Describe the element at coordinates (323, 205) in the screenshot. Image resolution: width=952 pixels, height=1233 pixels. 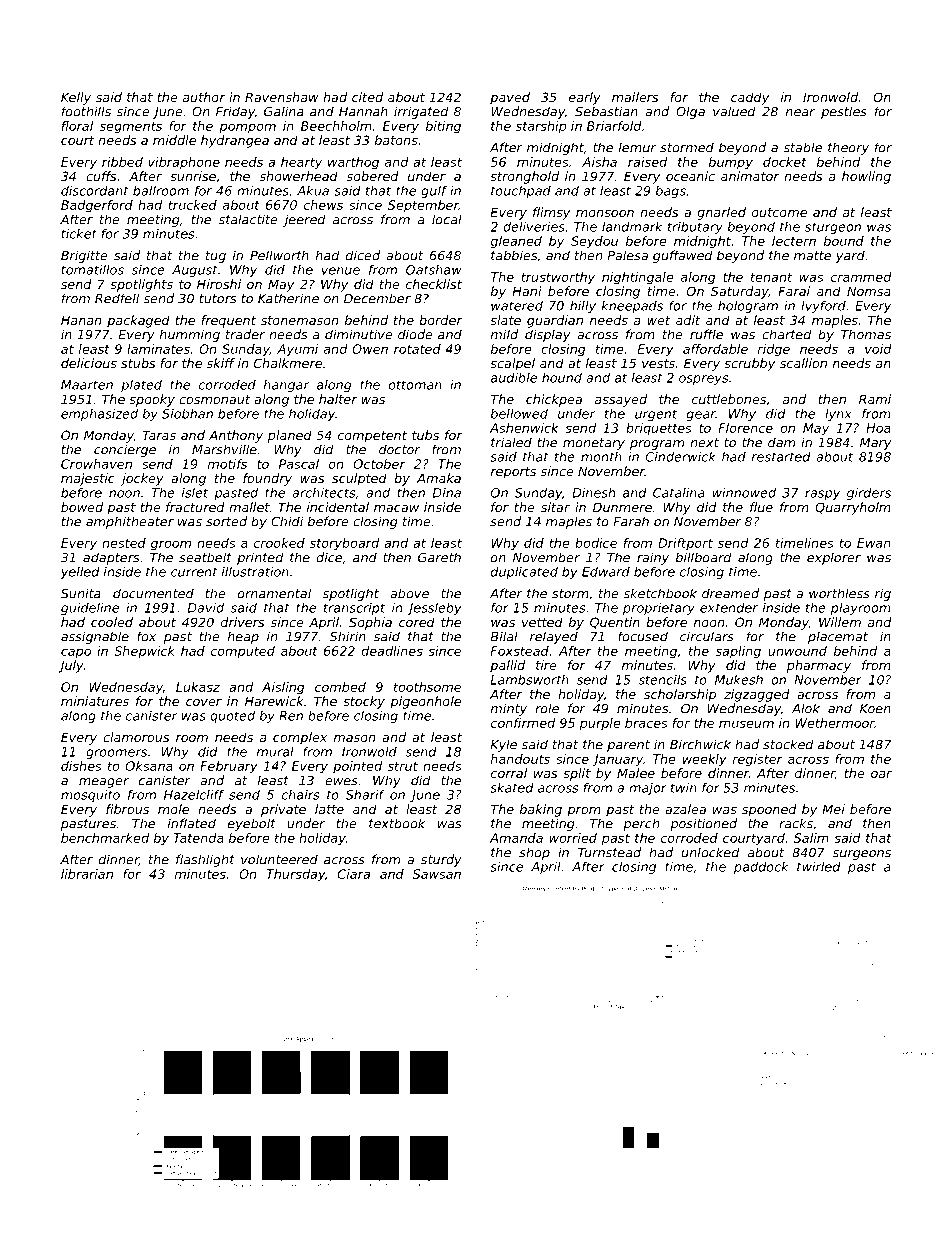
I see `chews` at that location.
